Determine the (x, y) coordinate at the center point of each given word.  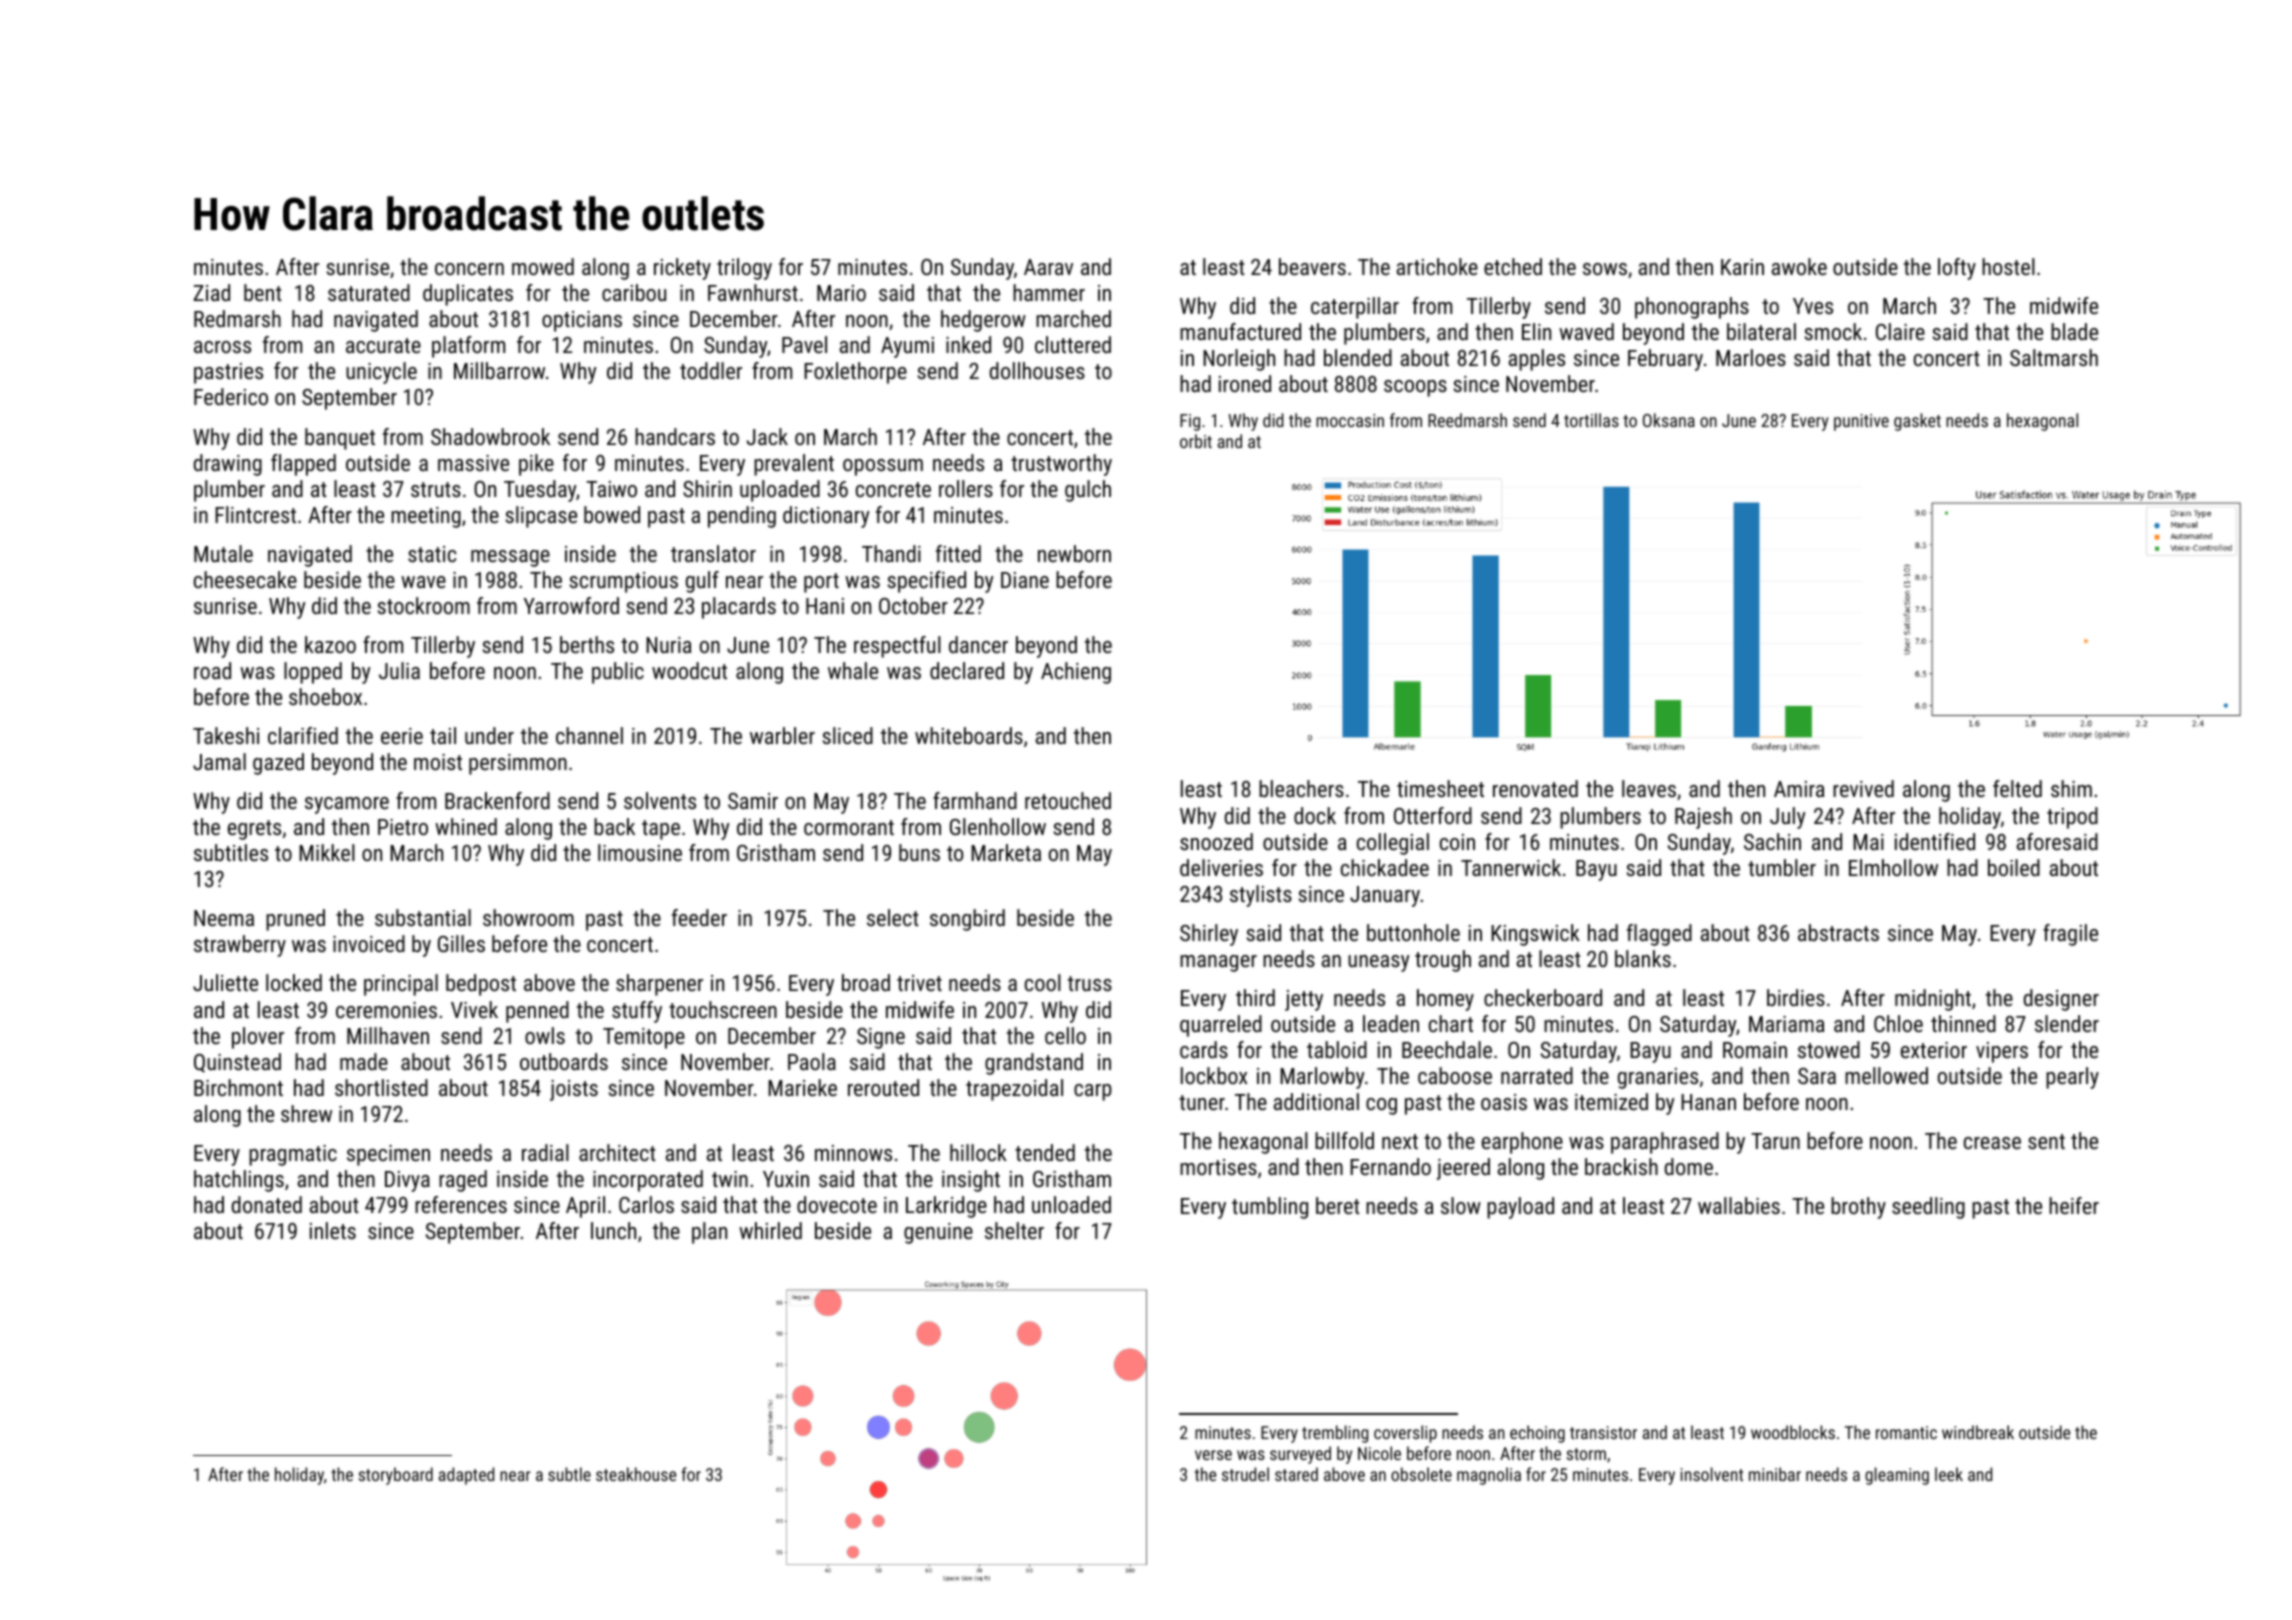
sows (1605, 269)
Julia (399, 670)
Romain (1755, 1050)
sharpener (659, 985)
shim (2071, 788)
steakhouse (636, 1474)
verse (1213, 1455)
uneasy (1379, 963)
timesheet (1440, 788)
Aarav (1048, 267)
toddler (711, 370)
